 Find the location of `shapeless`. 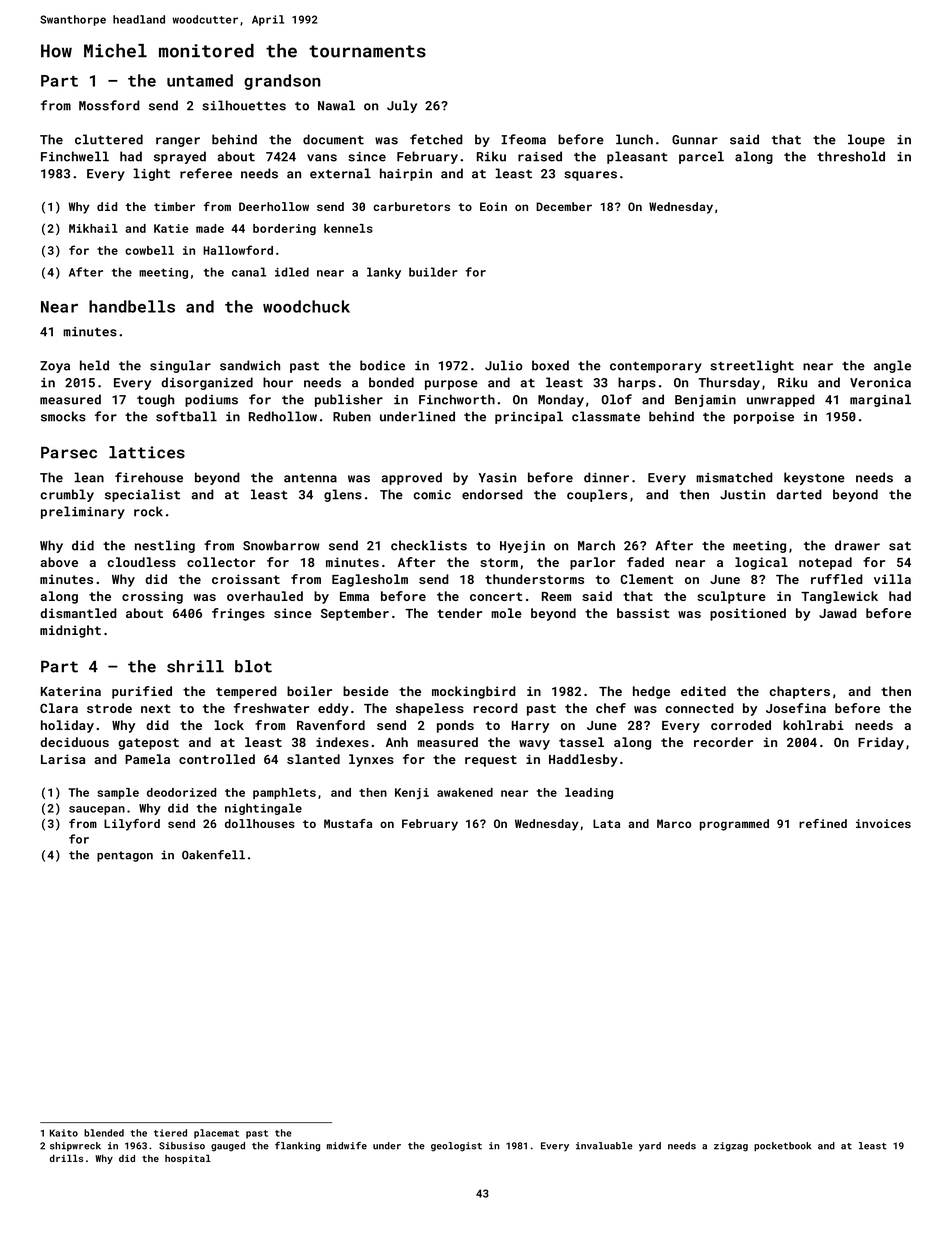

shapeless is located at coordinates (430, 709).
